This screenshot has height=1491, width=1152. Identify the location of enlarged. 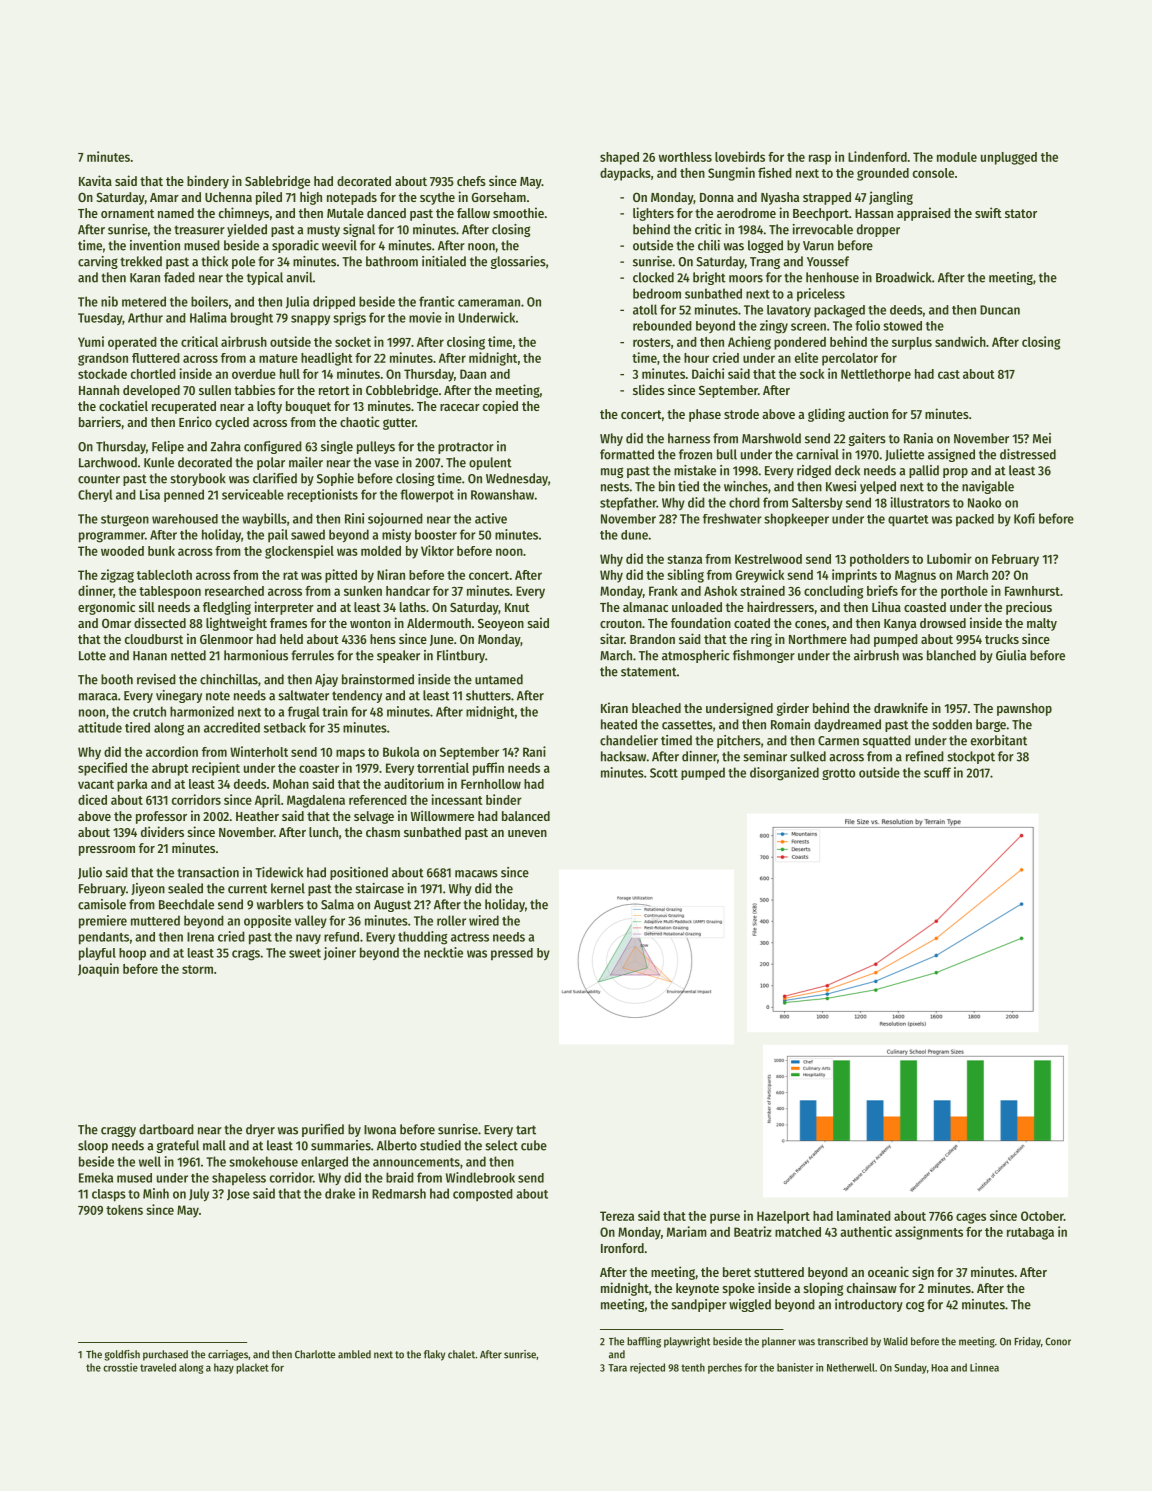
(324, 1163).
